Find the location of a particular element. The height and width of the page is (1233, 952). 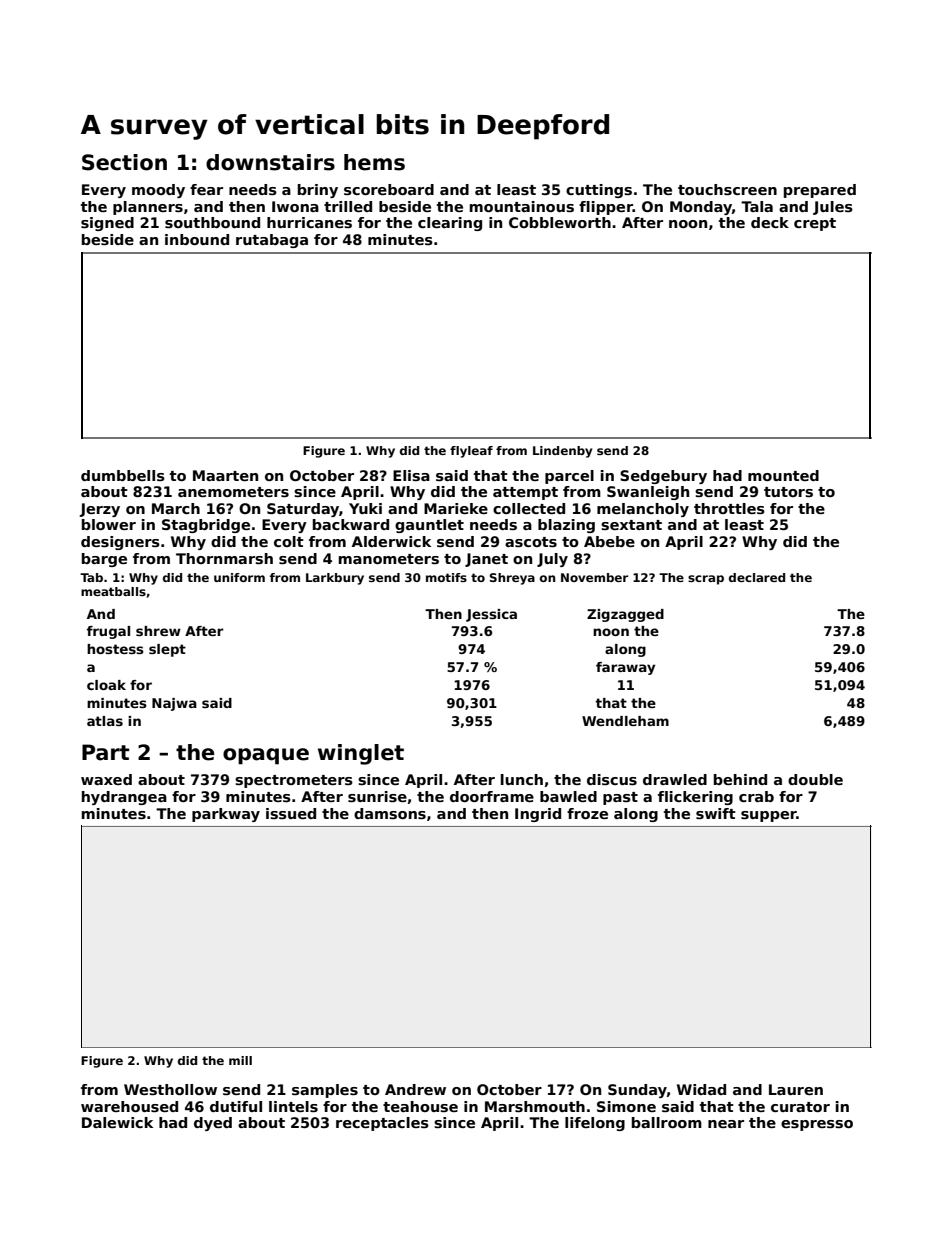

cuttings is located at coordinates (599, 191).
